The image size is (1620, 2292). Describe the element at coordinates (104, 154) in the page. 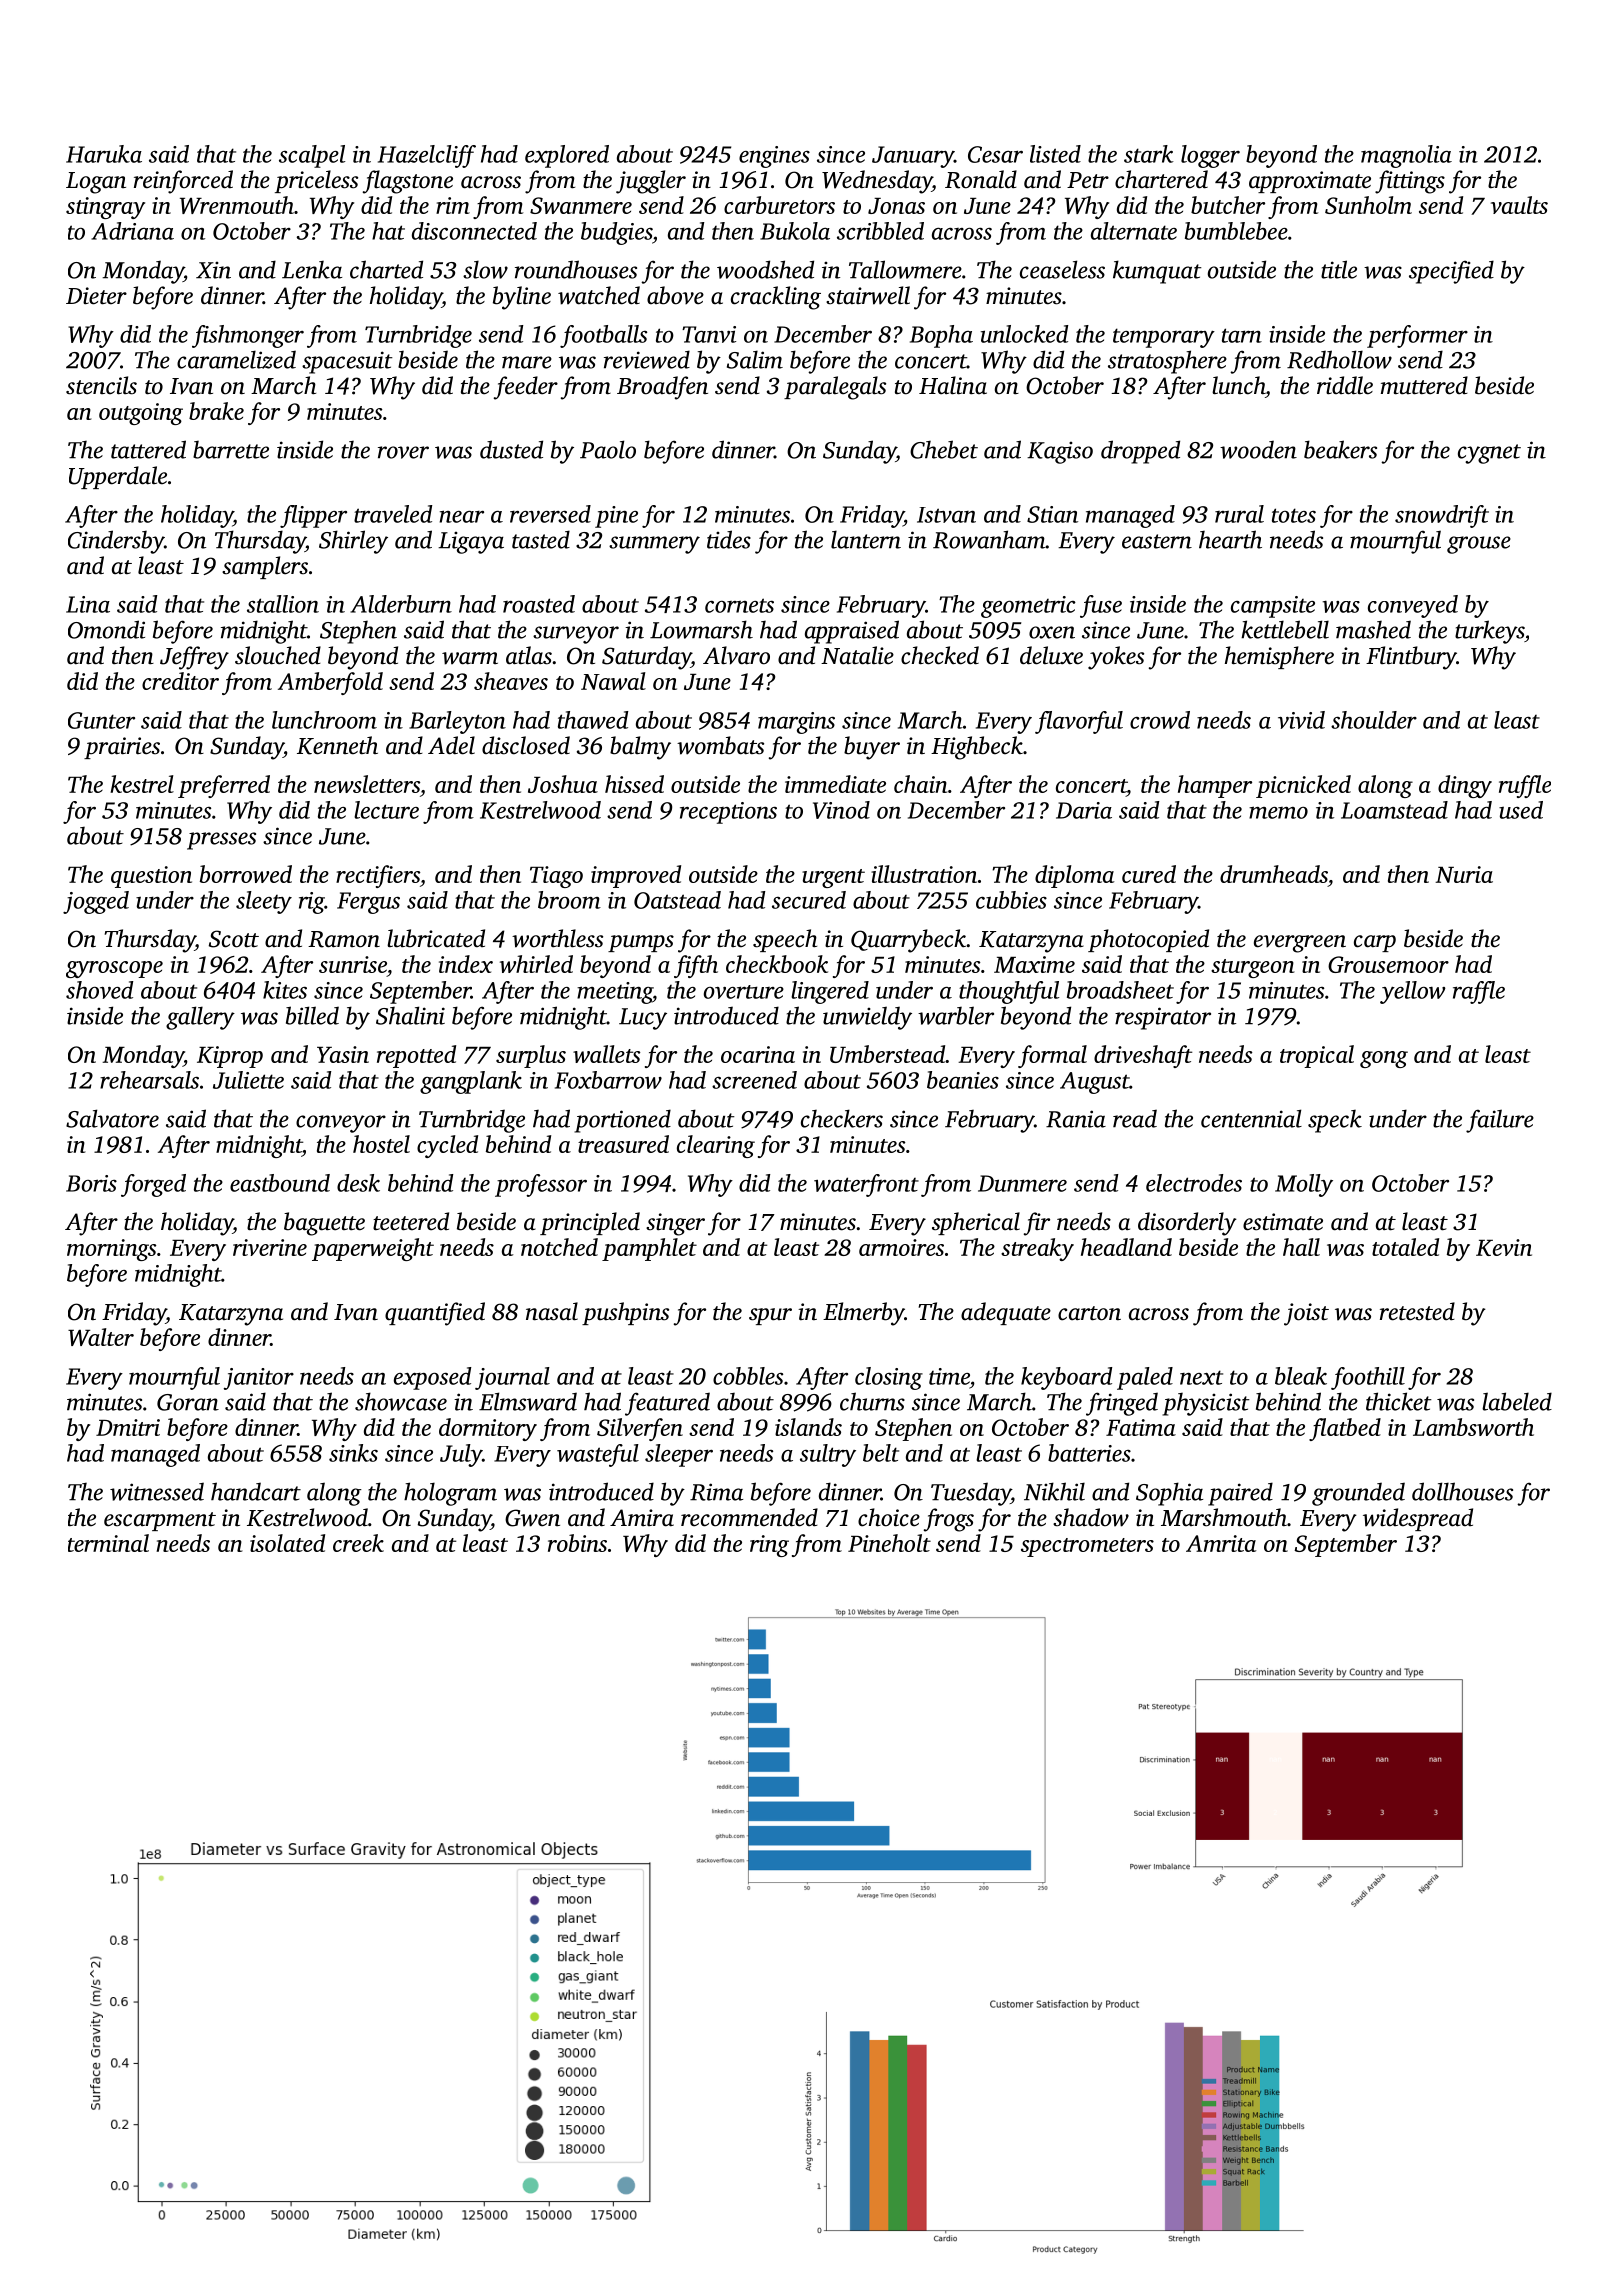

I see `Haruka` at that location.
